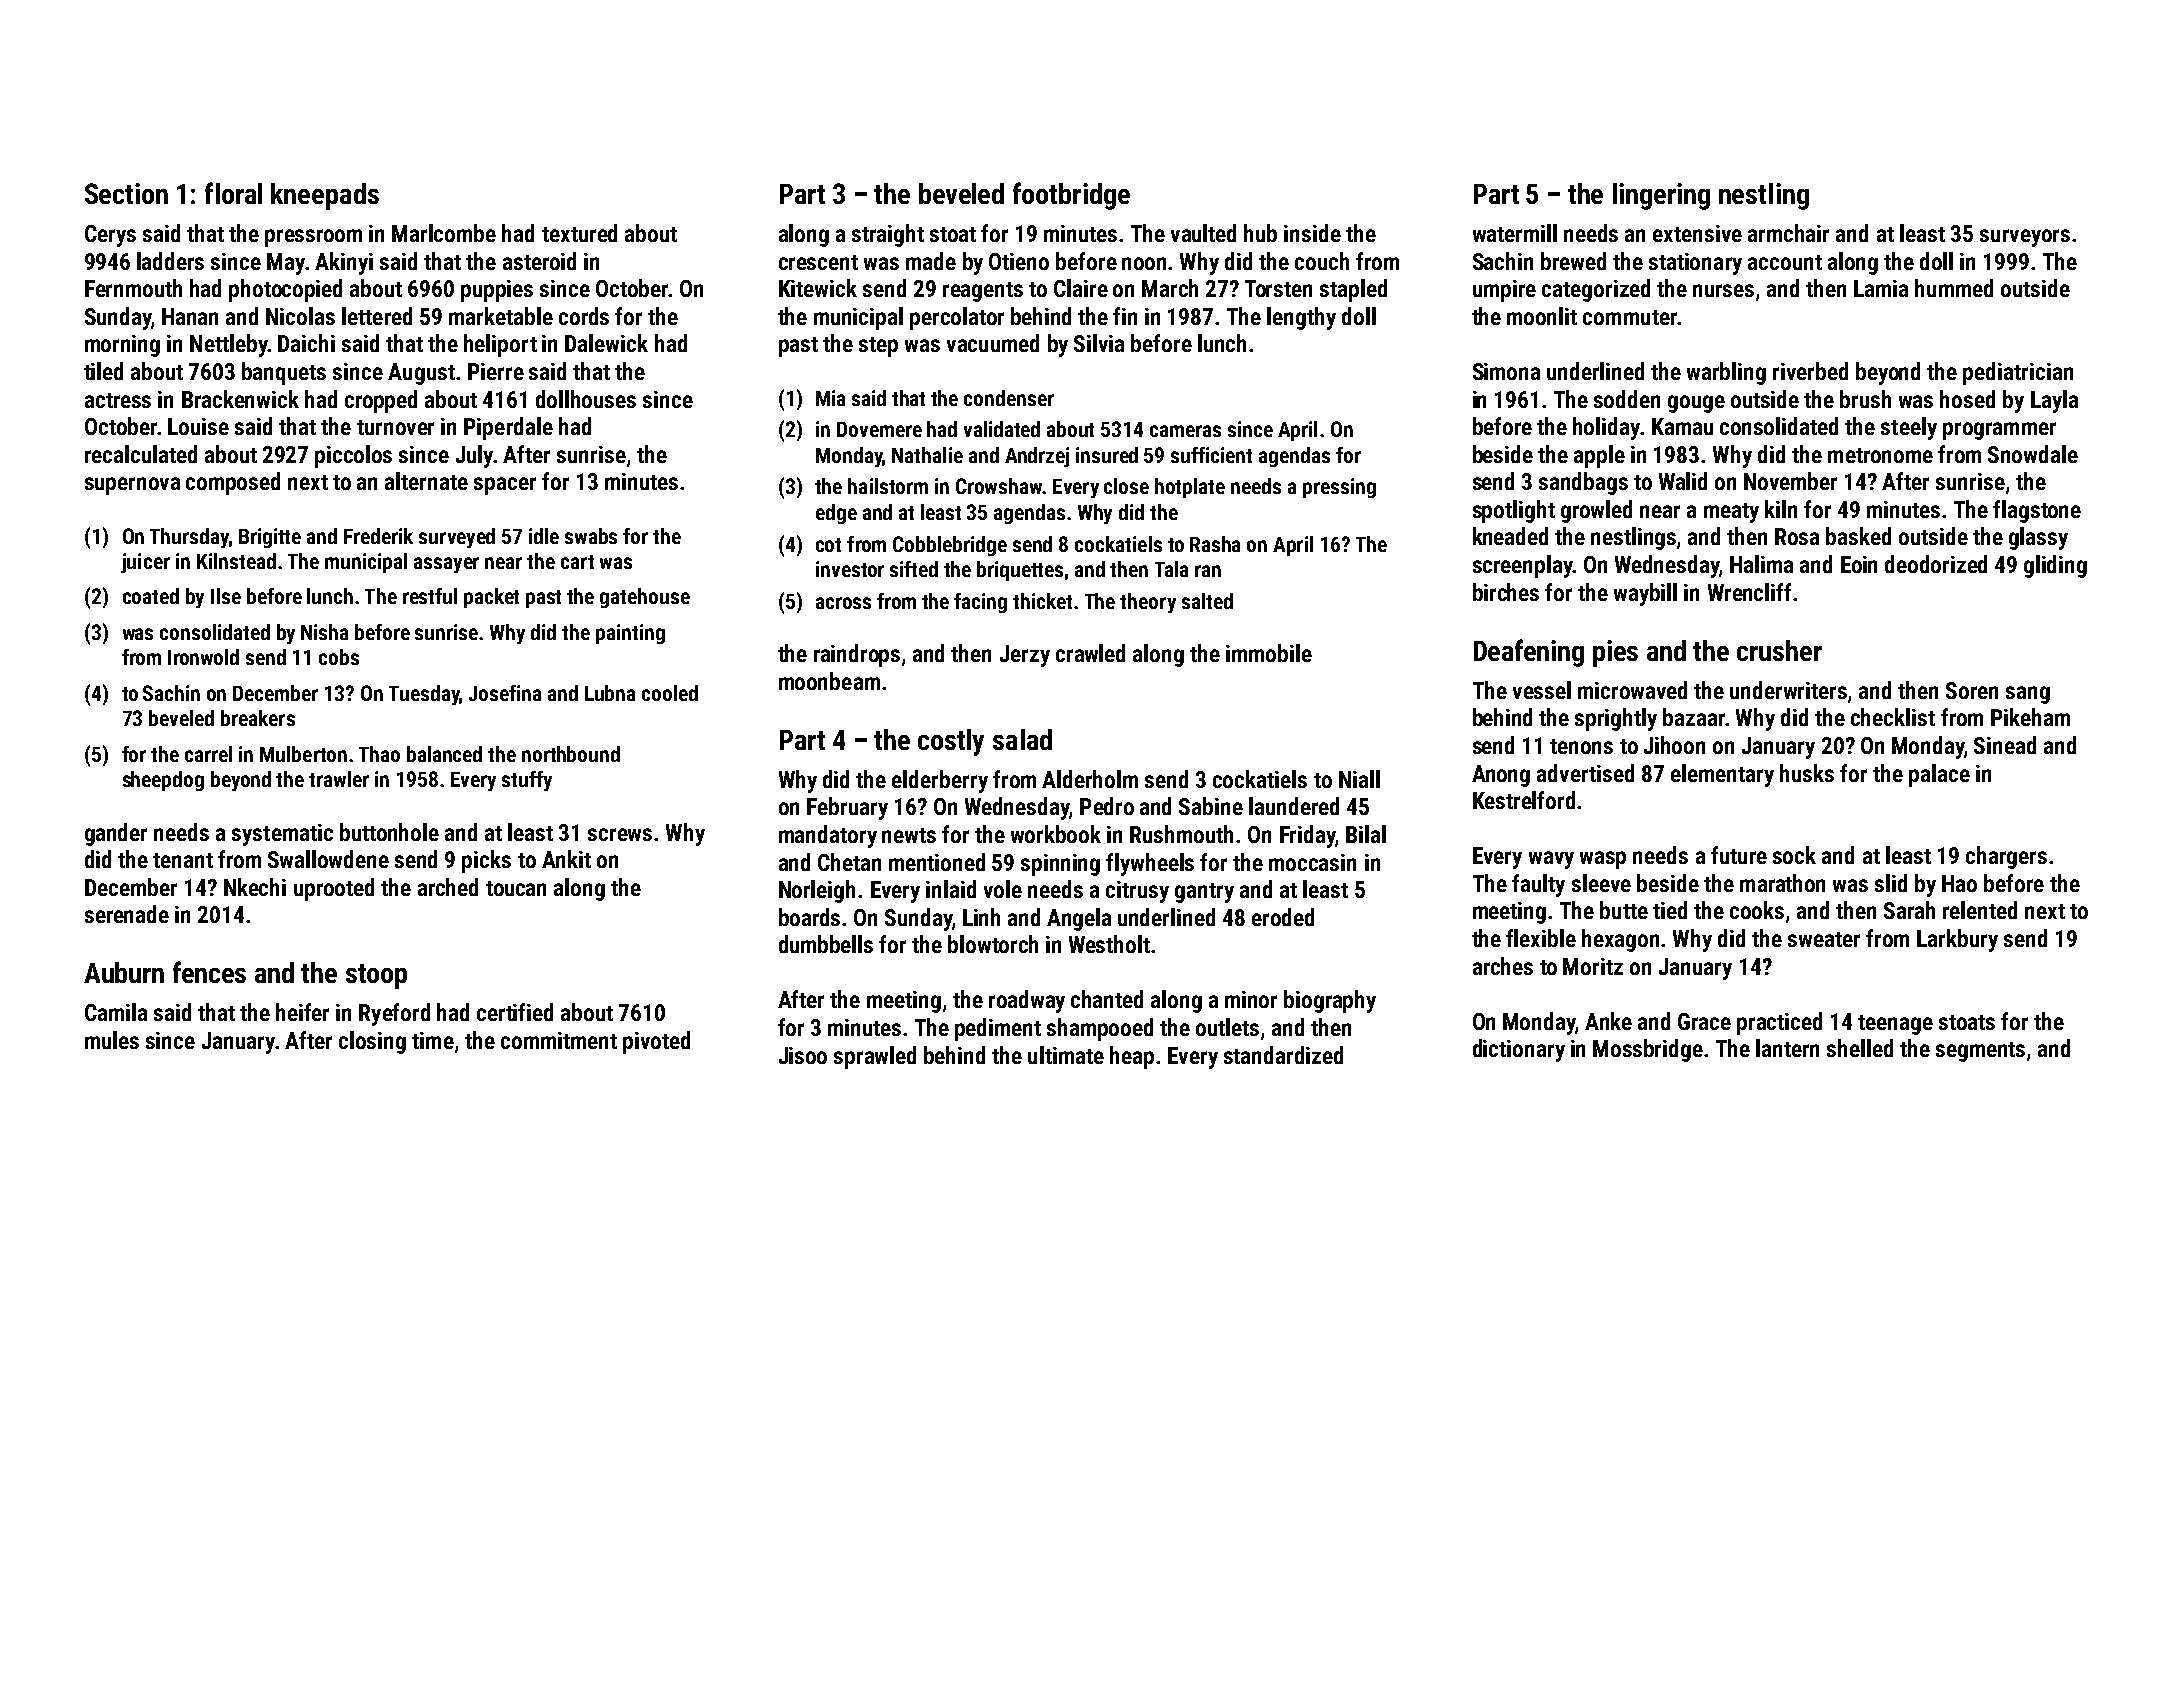 This screenshot has width=2178, height=1683. Describe the element at coordinates (339, 657) in the screenshot. I see `cobs` at that location.
